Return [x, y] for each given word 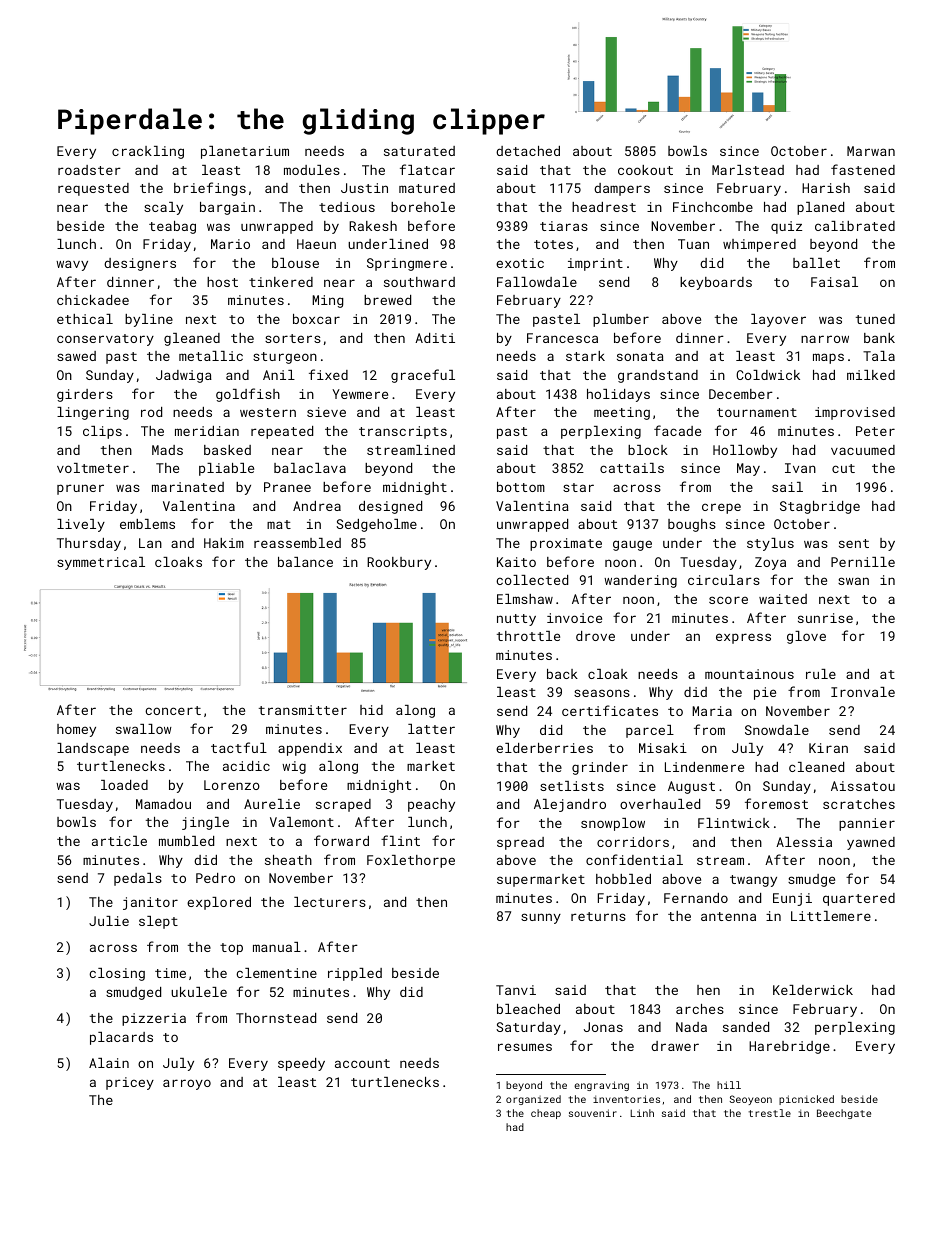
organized [533, 1100]
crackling [148, 152]
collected [532, 580]
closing [117, 974]
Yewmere [360, 394]
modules [312, 170]
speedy [301, 1064]
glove [806, 637]
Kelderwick [813, 990]
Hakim [224, 543]
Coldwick [768, 375]
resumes [525, 1047]
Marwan [871, 151]
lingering [93, 413]
